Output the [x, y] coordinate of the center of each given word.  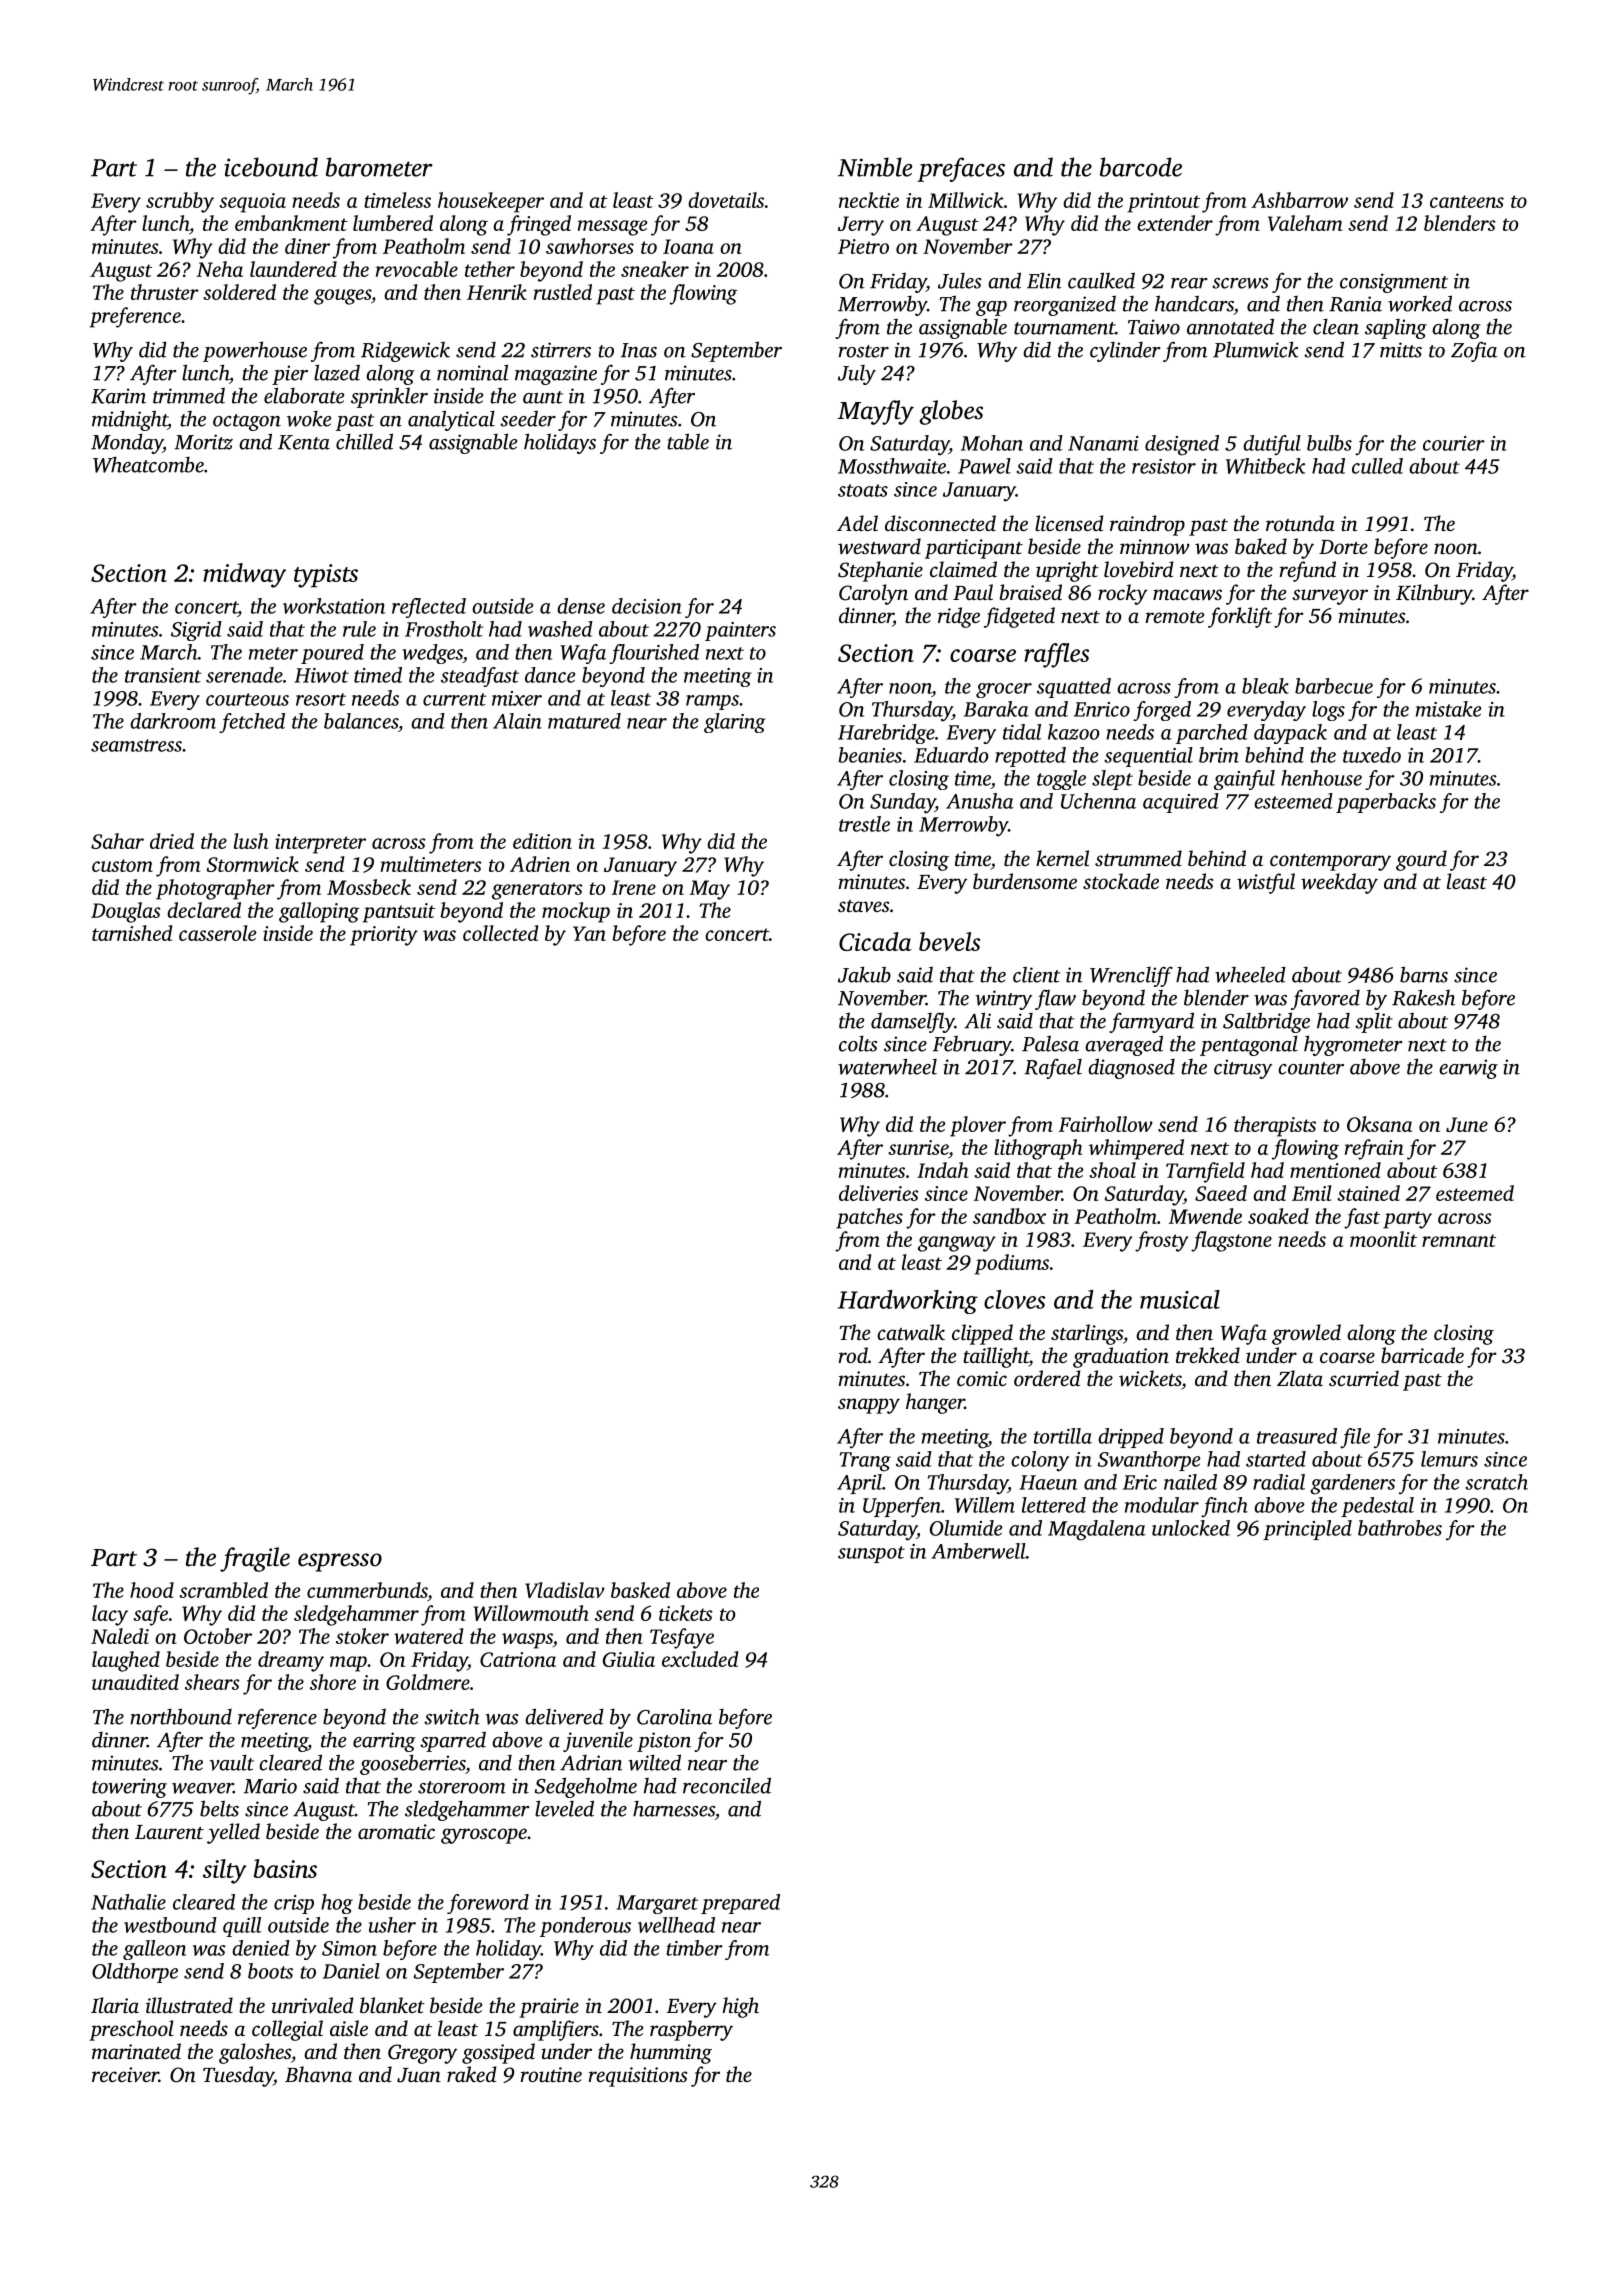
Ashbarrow [1299, 200]
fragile [255, 1559]
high [740, 2007]
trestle [864, 824]
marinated [136, 2051]
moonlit [1383, 1239]
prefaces [961, 169]
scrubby [180, 202]
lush [251, 841]
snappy [869, 1406]
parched [1212, 734]
